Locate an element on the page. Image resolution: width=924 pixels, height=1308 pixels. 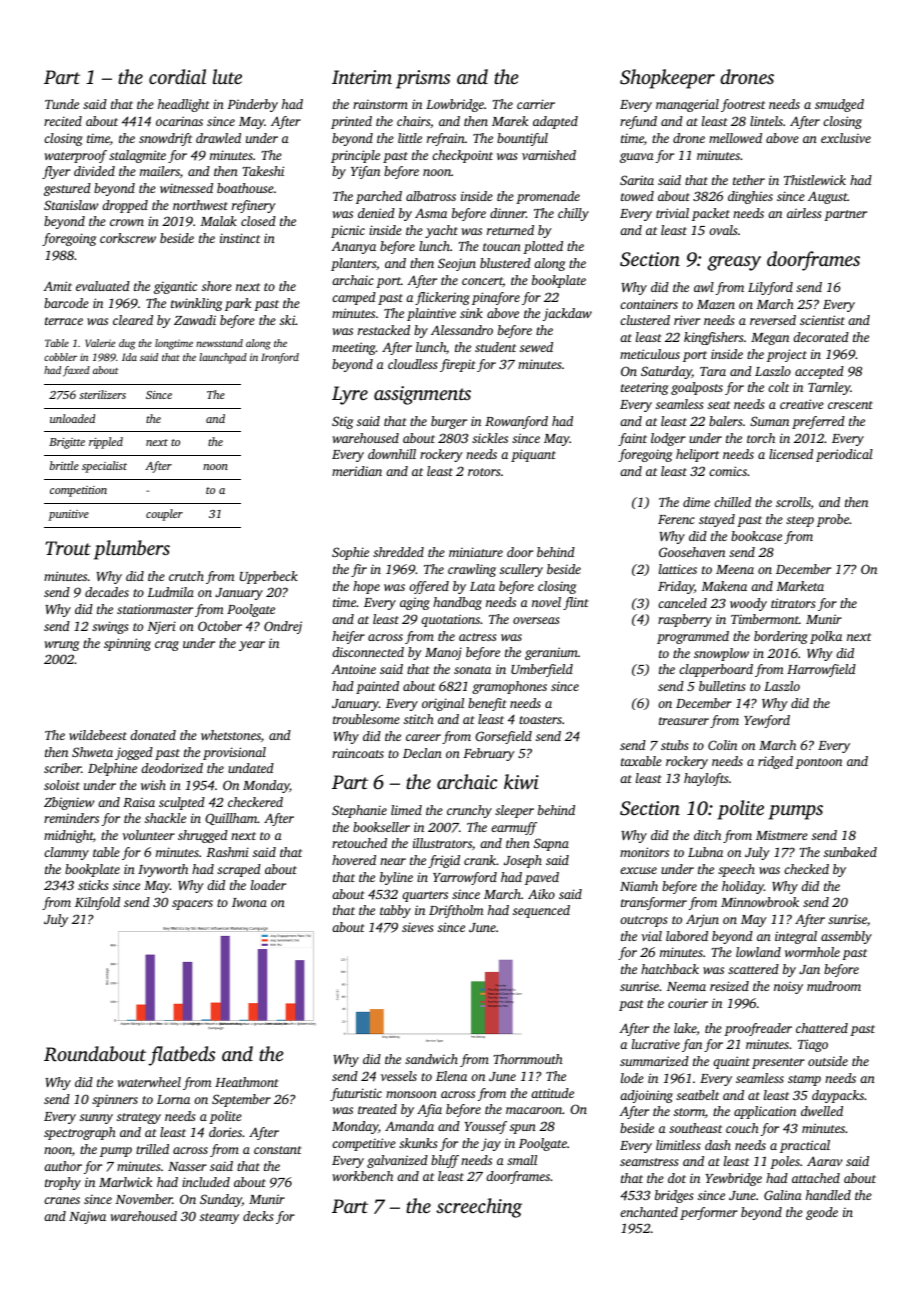
punitive is located at coordinates (68, 515).
